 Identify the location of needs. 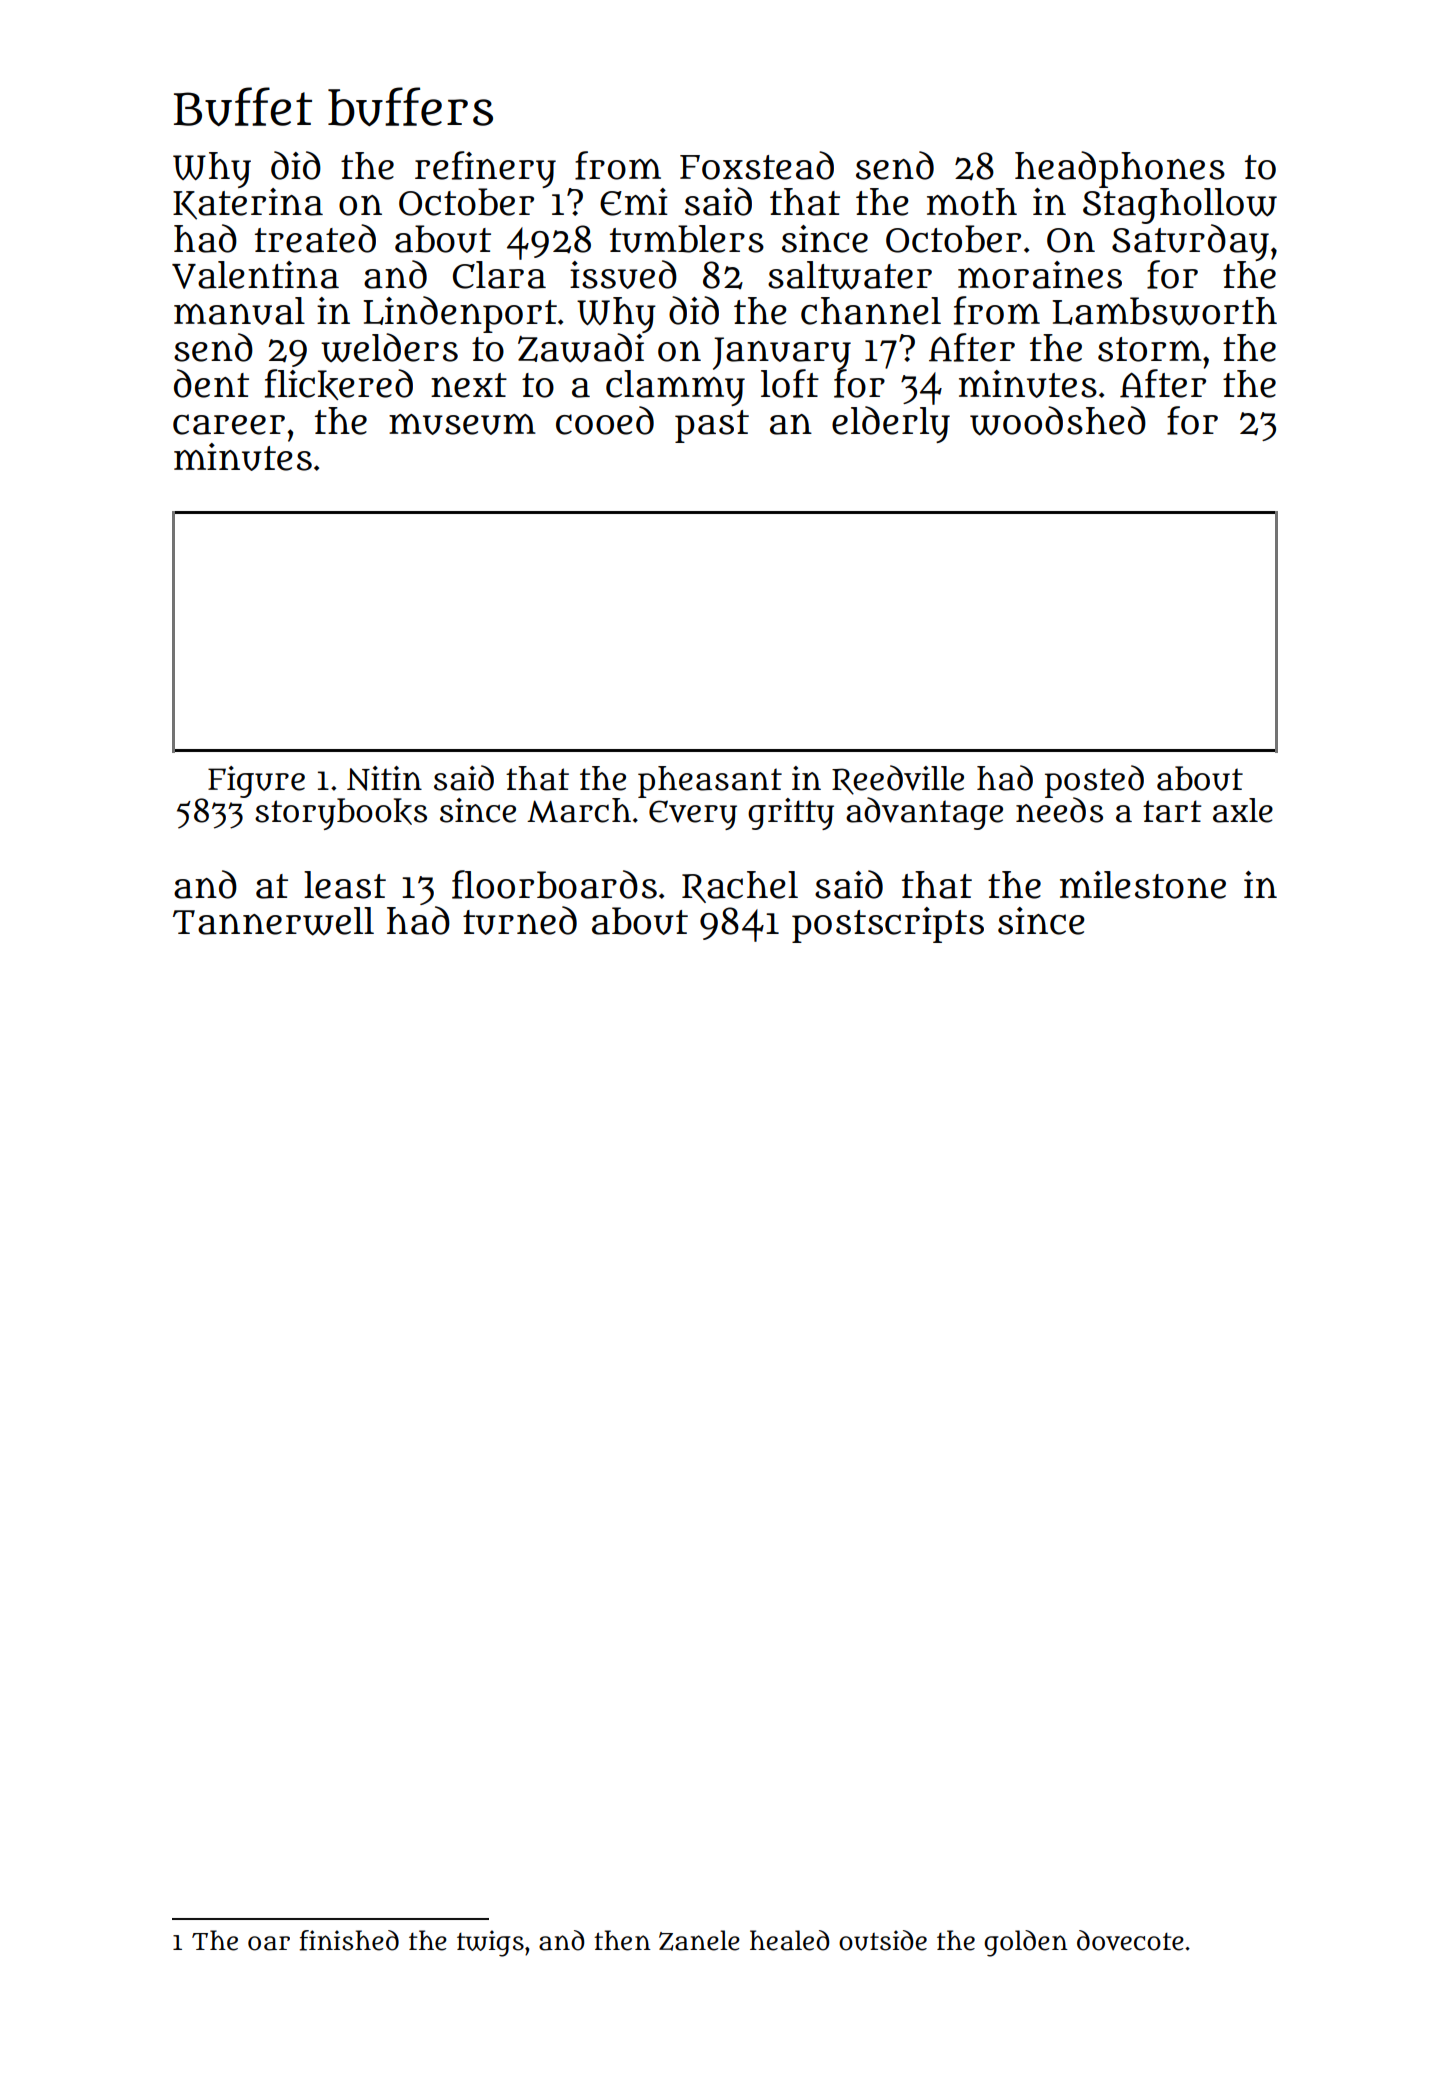
(1059, 810).
